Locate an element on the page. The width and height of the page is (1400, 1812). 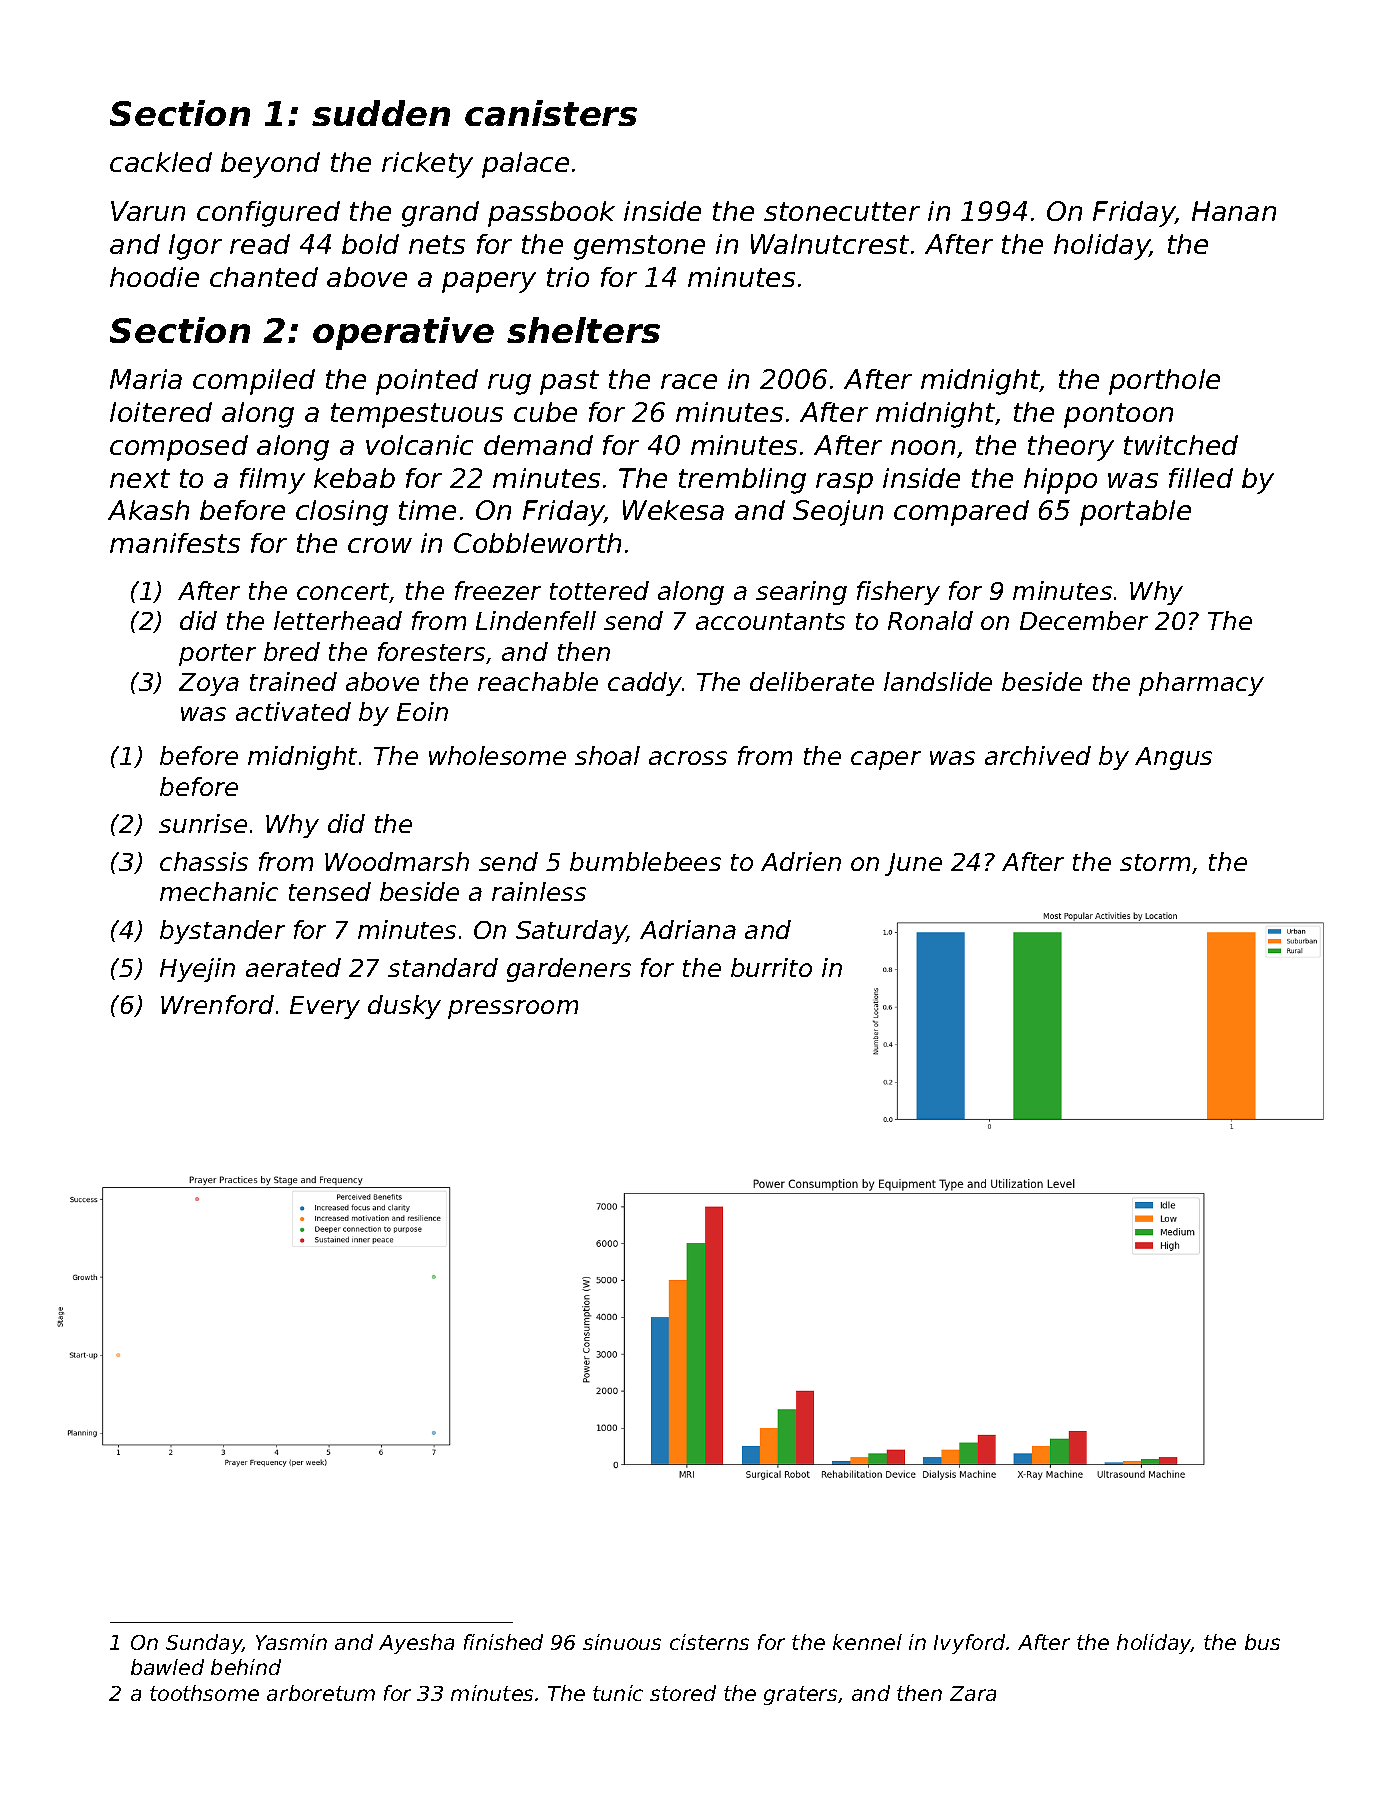
burrito is located at coordinates (771, 967).
